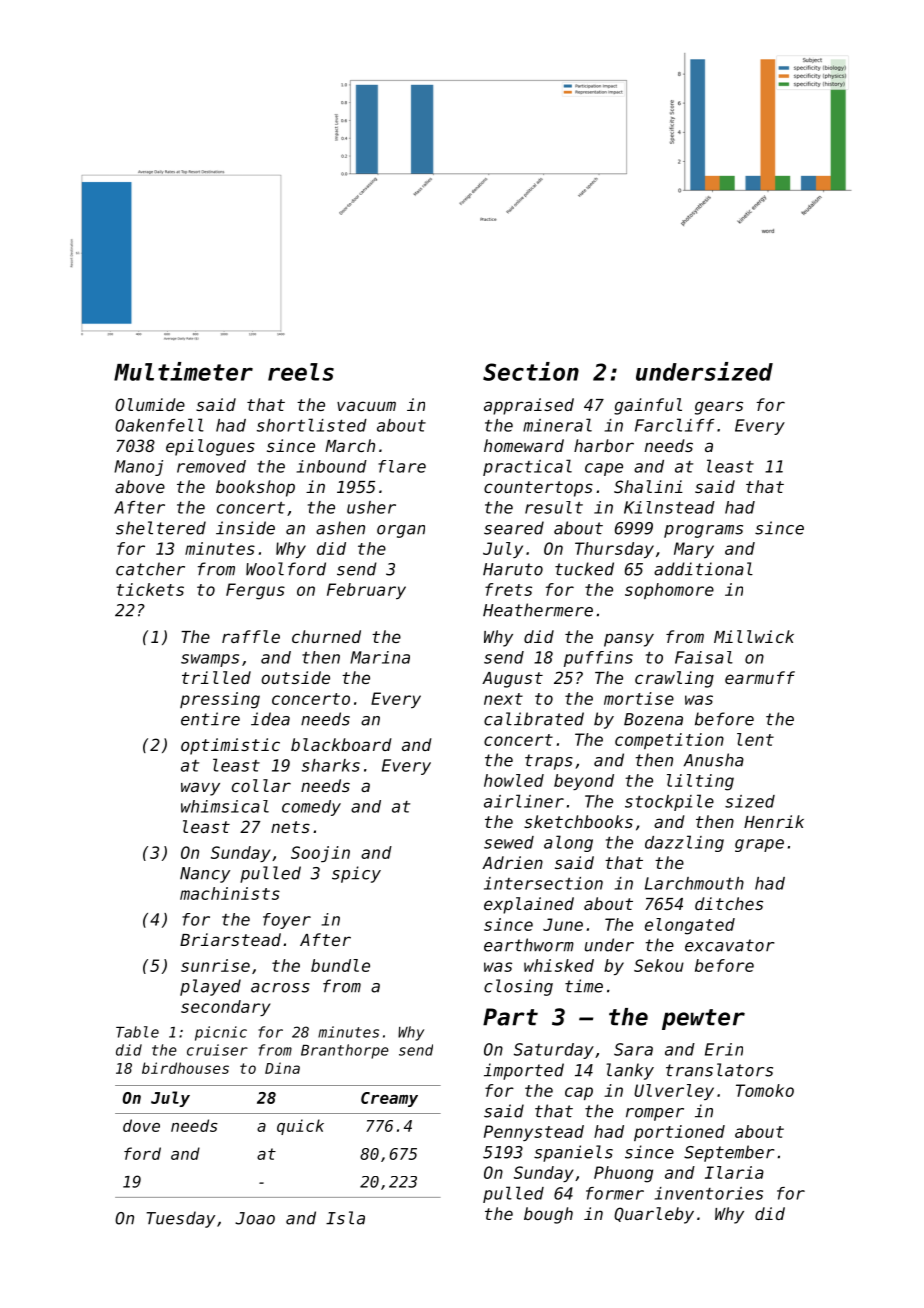 The image size is (924, 1308). I want to click on played, so click(210, 987).
